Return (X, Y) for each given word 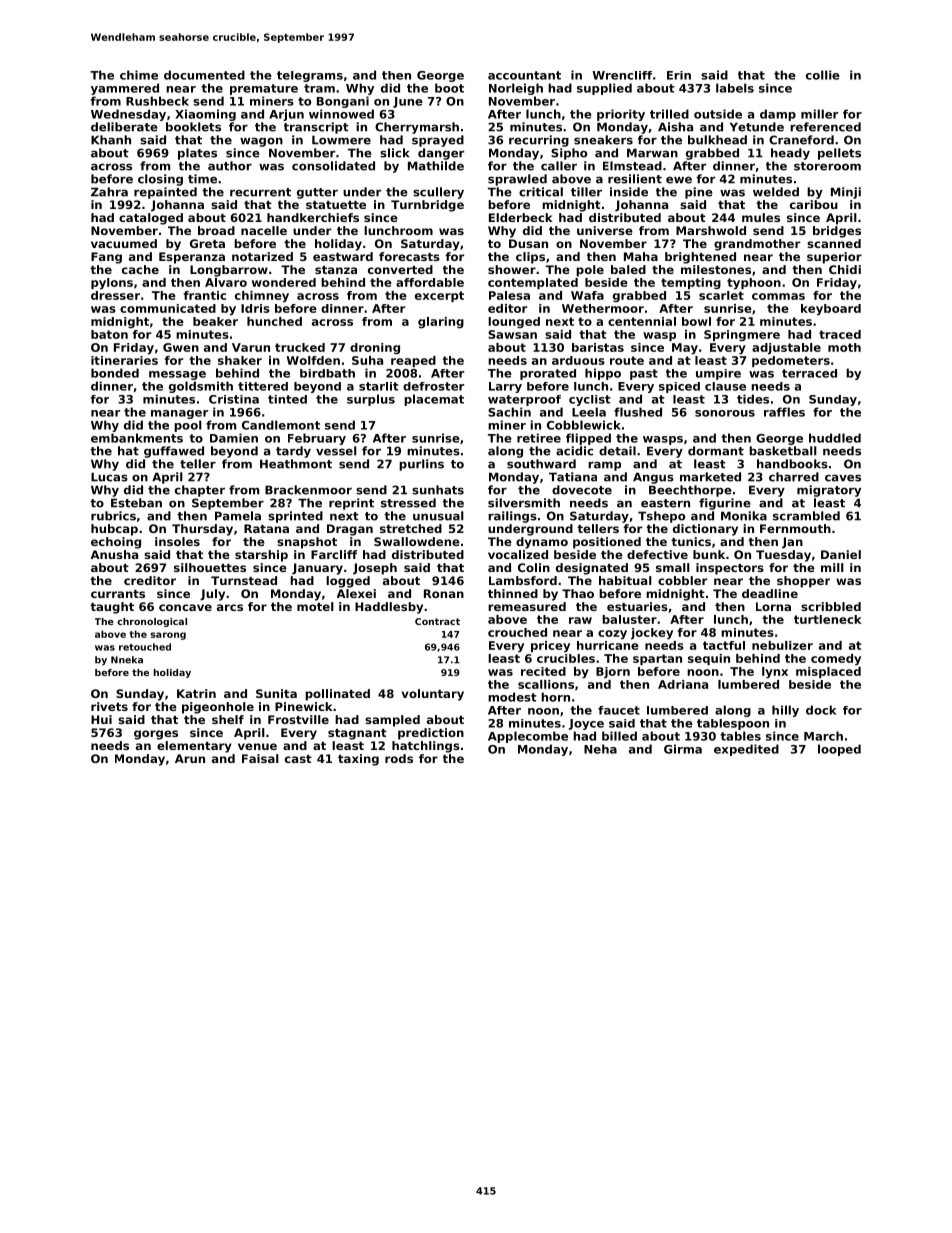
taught (112, 608)
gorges (156, 735)
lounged (514, 322)
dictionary (705, 530)
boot (449, 88)
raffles (784, 412)
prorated (548, 374)
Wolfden (313, 360)
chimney (262, 297)
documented (204, 75)
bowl (696, 321)
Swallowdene (417, 541)
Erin (679, 75)
